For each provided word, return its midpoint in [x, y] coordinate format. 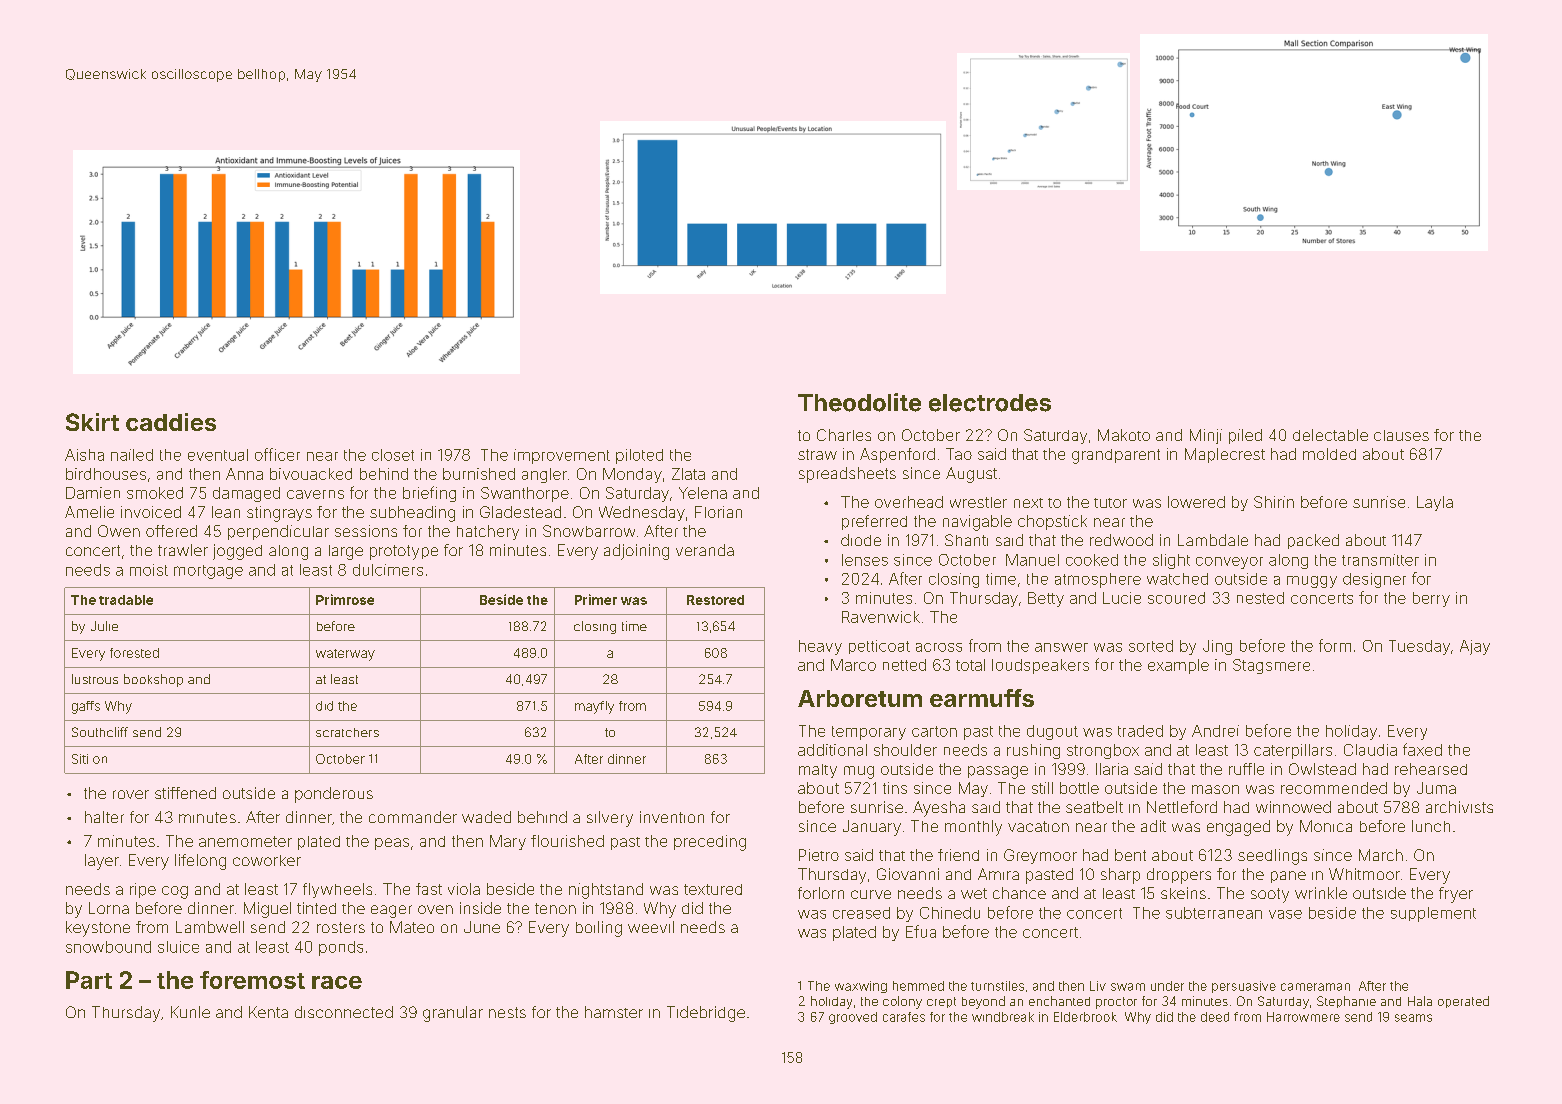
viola [464, 889]
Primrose [345, 599]
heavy [820, 647]
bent [1130, 855]
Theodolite [859, 402]
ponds [341, 948]
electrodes [990, 403]
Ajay [1475, 647]
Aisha [84, 455]
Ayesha [939, 809]
